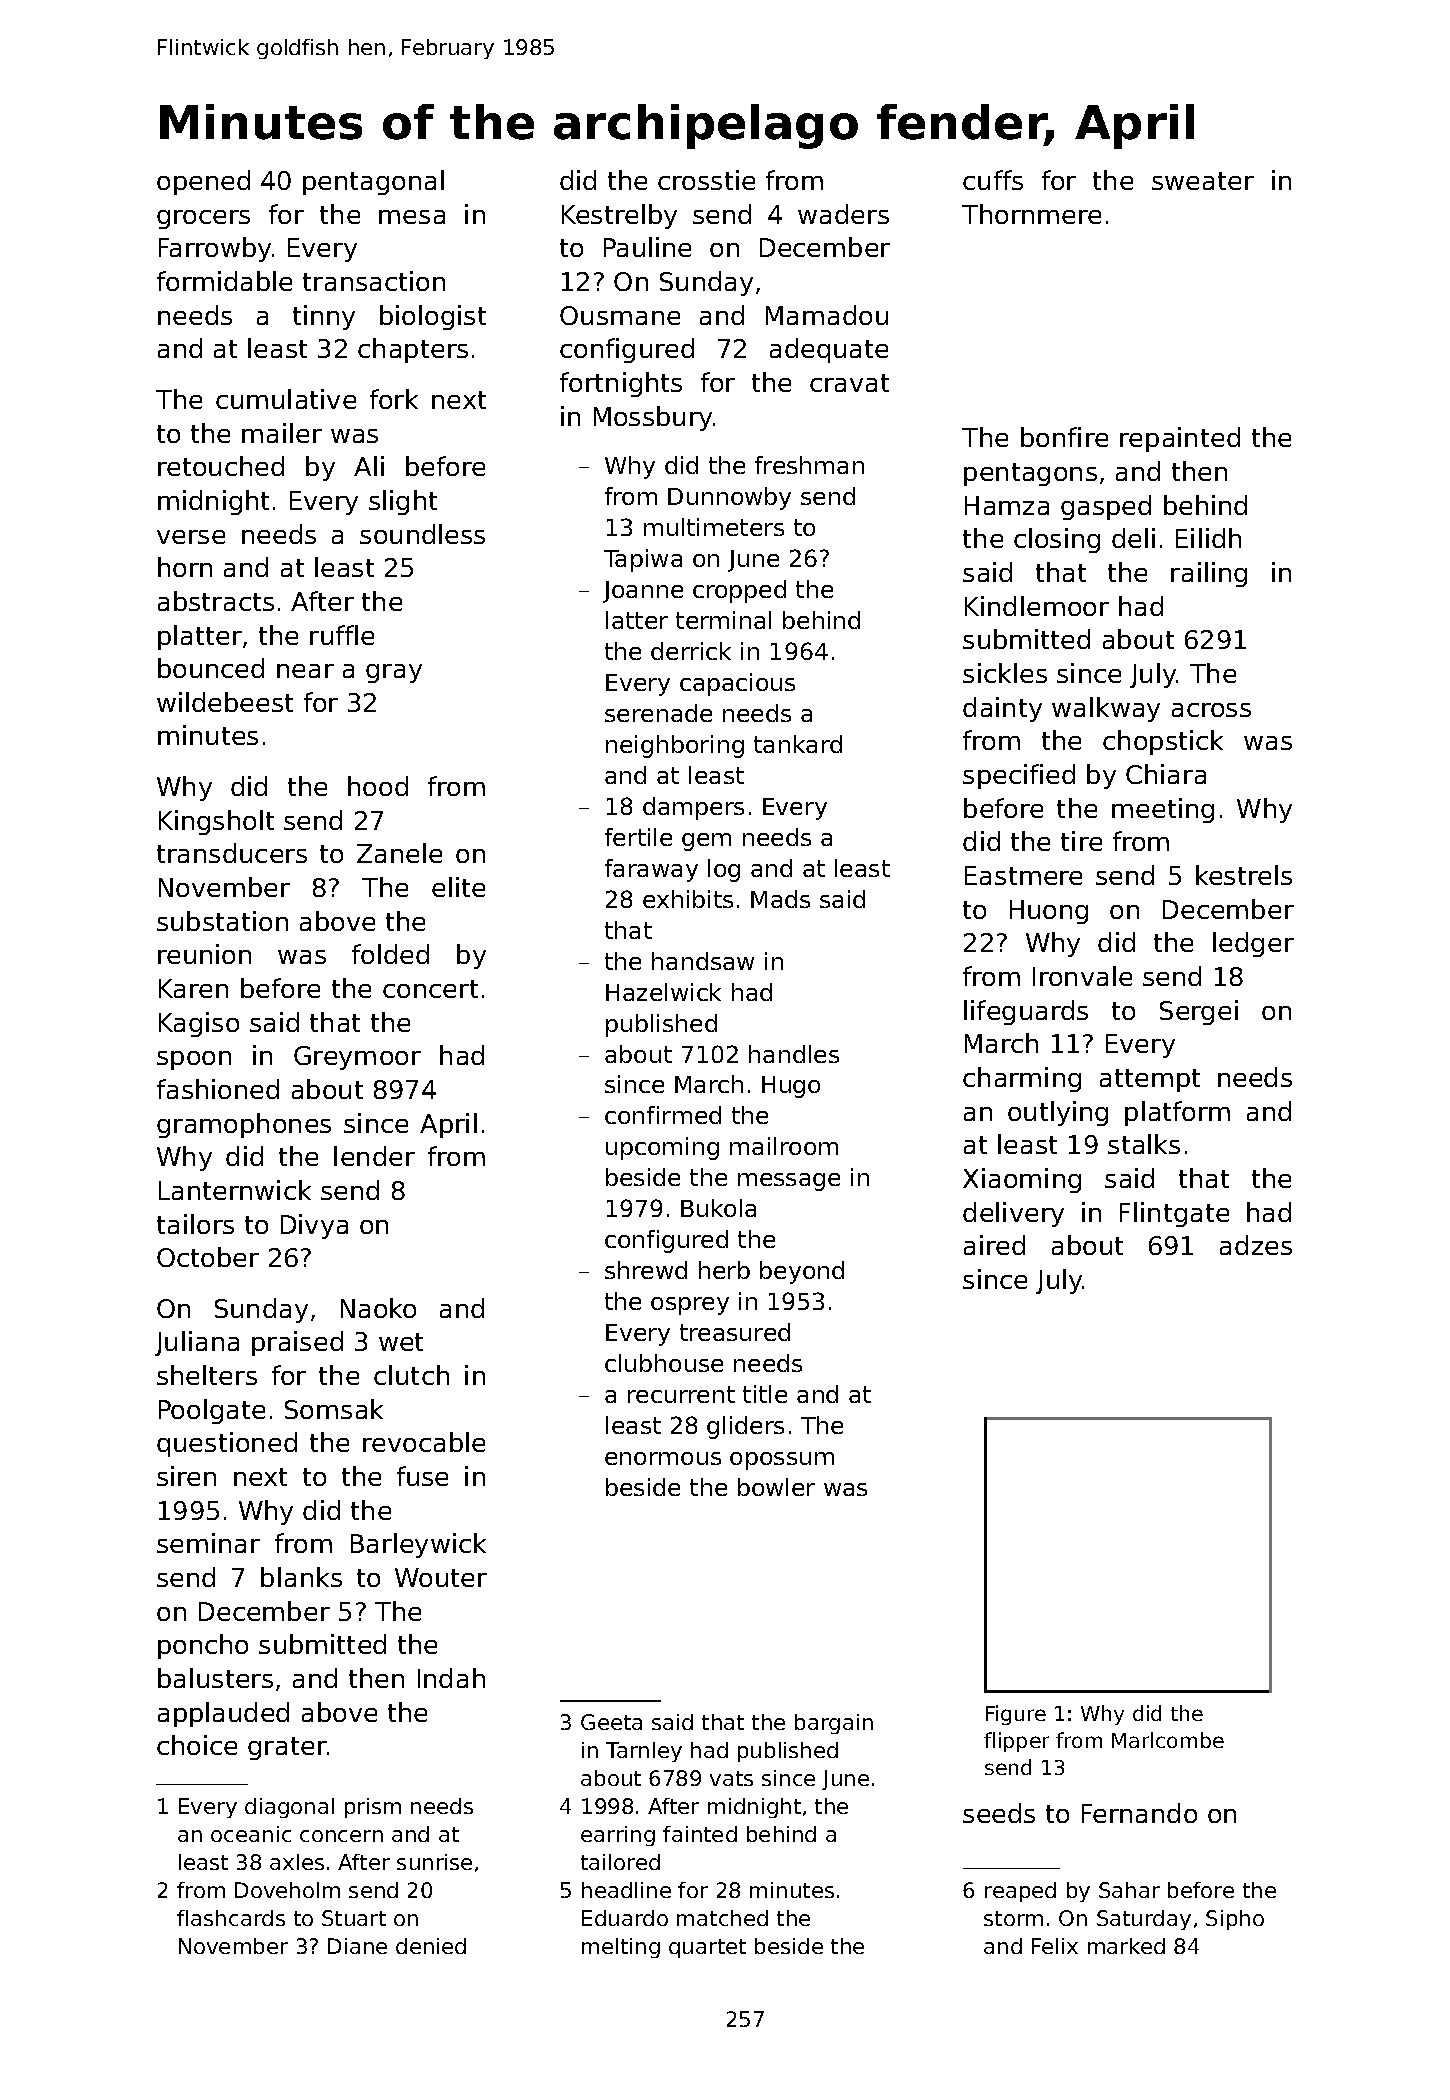 The width and height of the page is (1450, 2100). Describe the element at coordinates (413, 350) in the page. I see `chapters` at that location.
